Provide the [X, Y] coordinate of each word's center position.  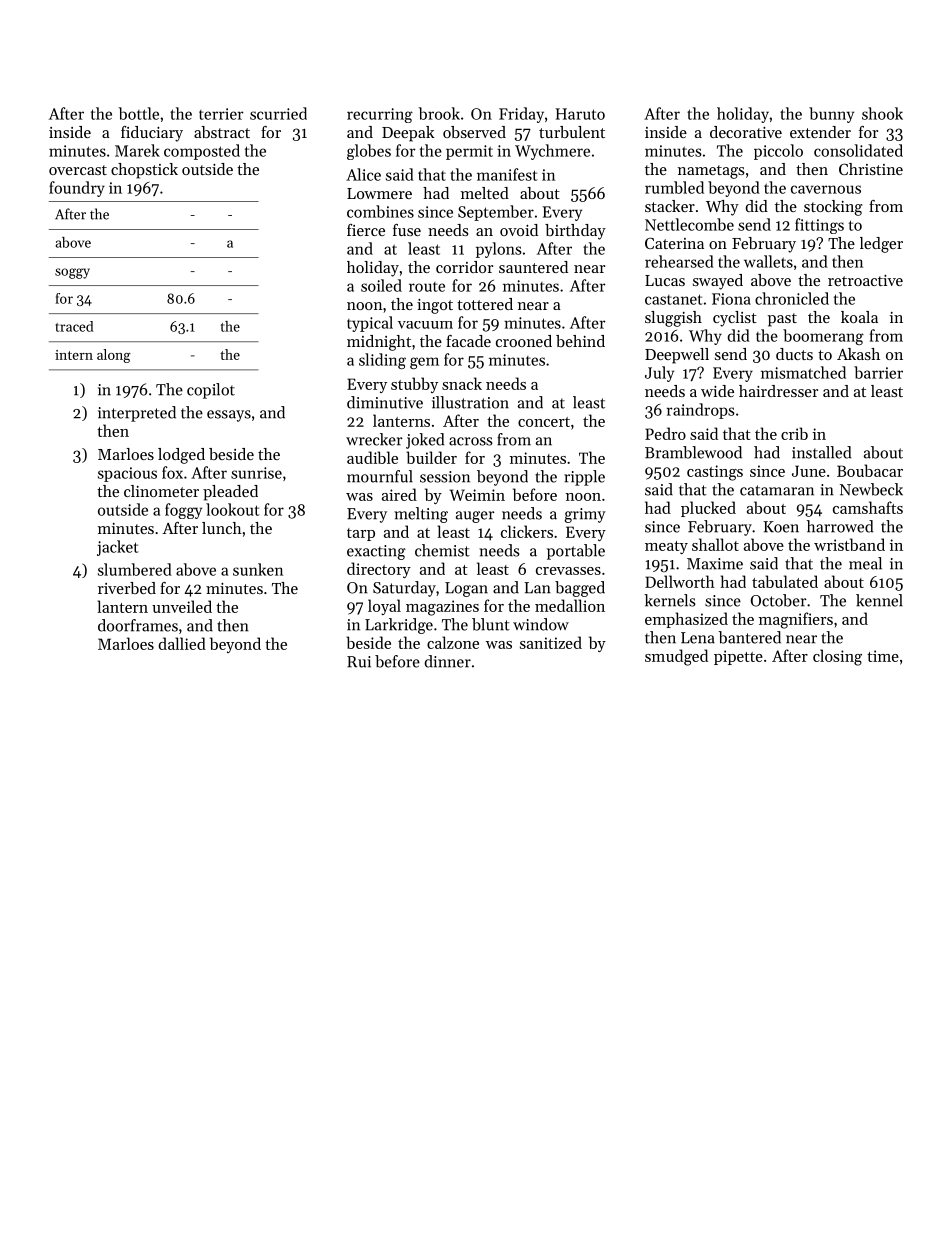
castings [715, 473]
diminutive [385, 402]
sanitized [551, 642]
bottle [139, 113]
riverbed [127, 588]
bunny [831, 115]
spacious [127, 474]
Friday [521, 115]
